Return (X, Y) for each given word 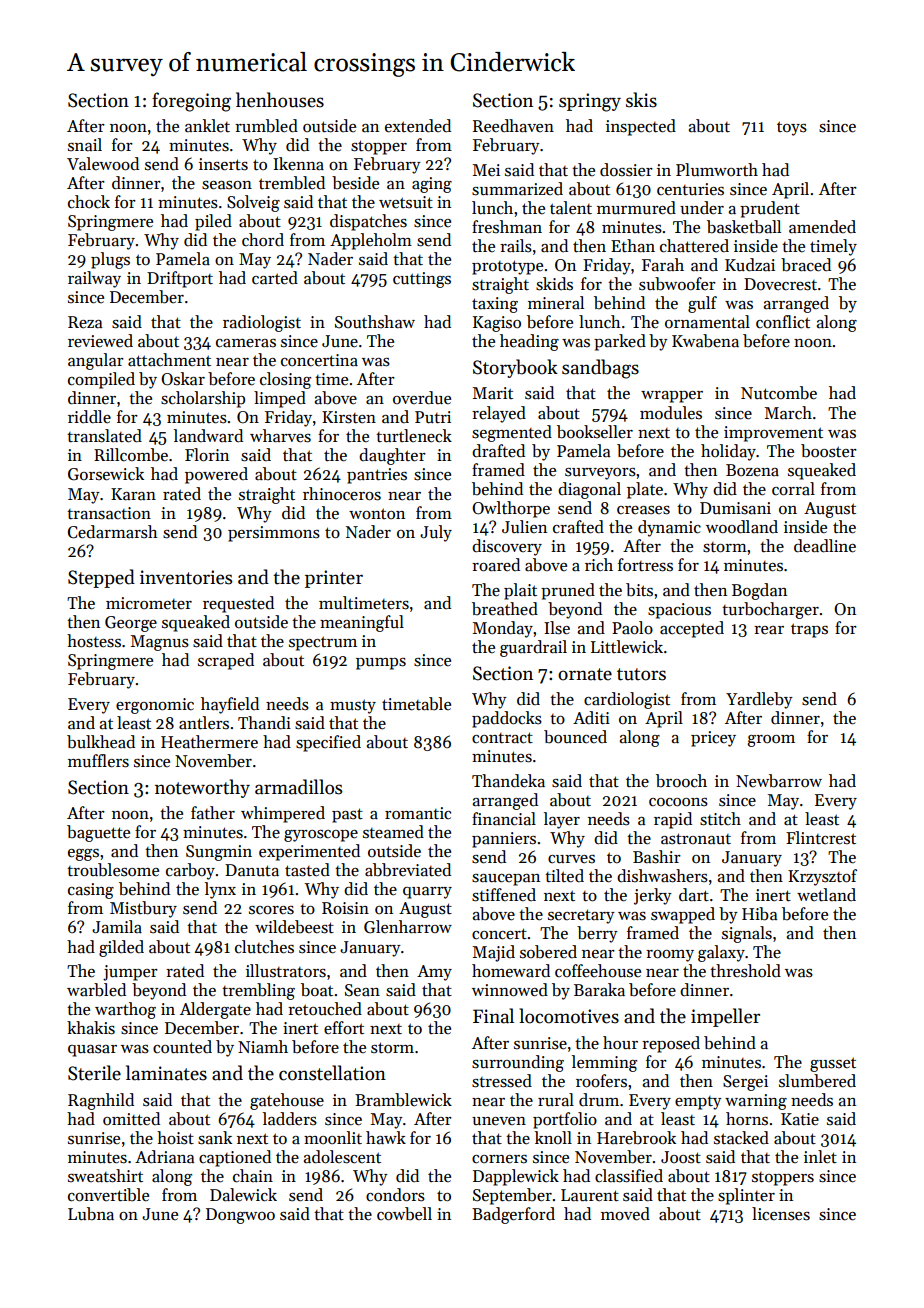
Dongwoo (240, 1216)
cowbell (404, 1214)
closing (285, 380)
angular (96, 361)
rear (769, 630)
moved (625, 1214)
